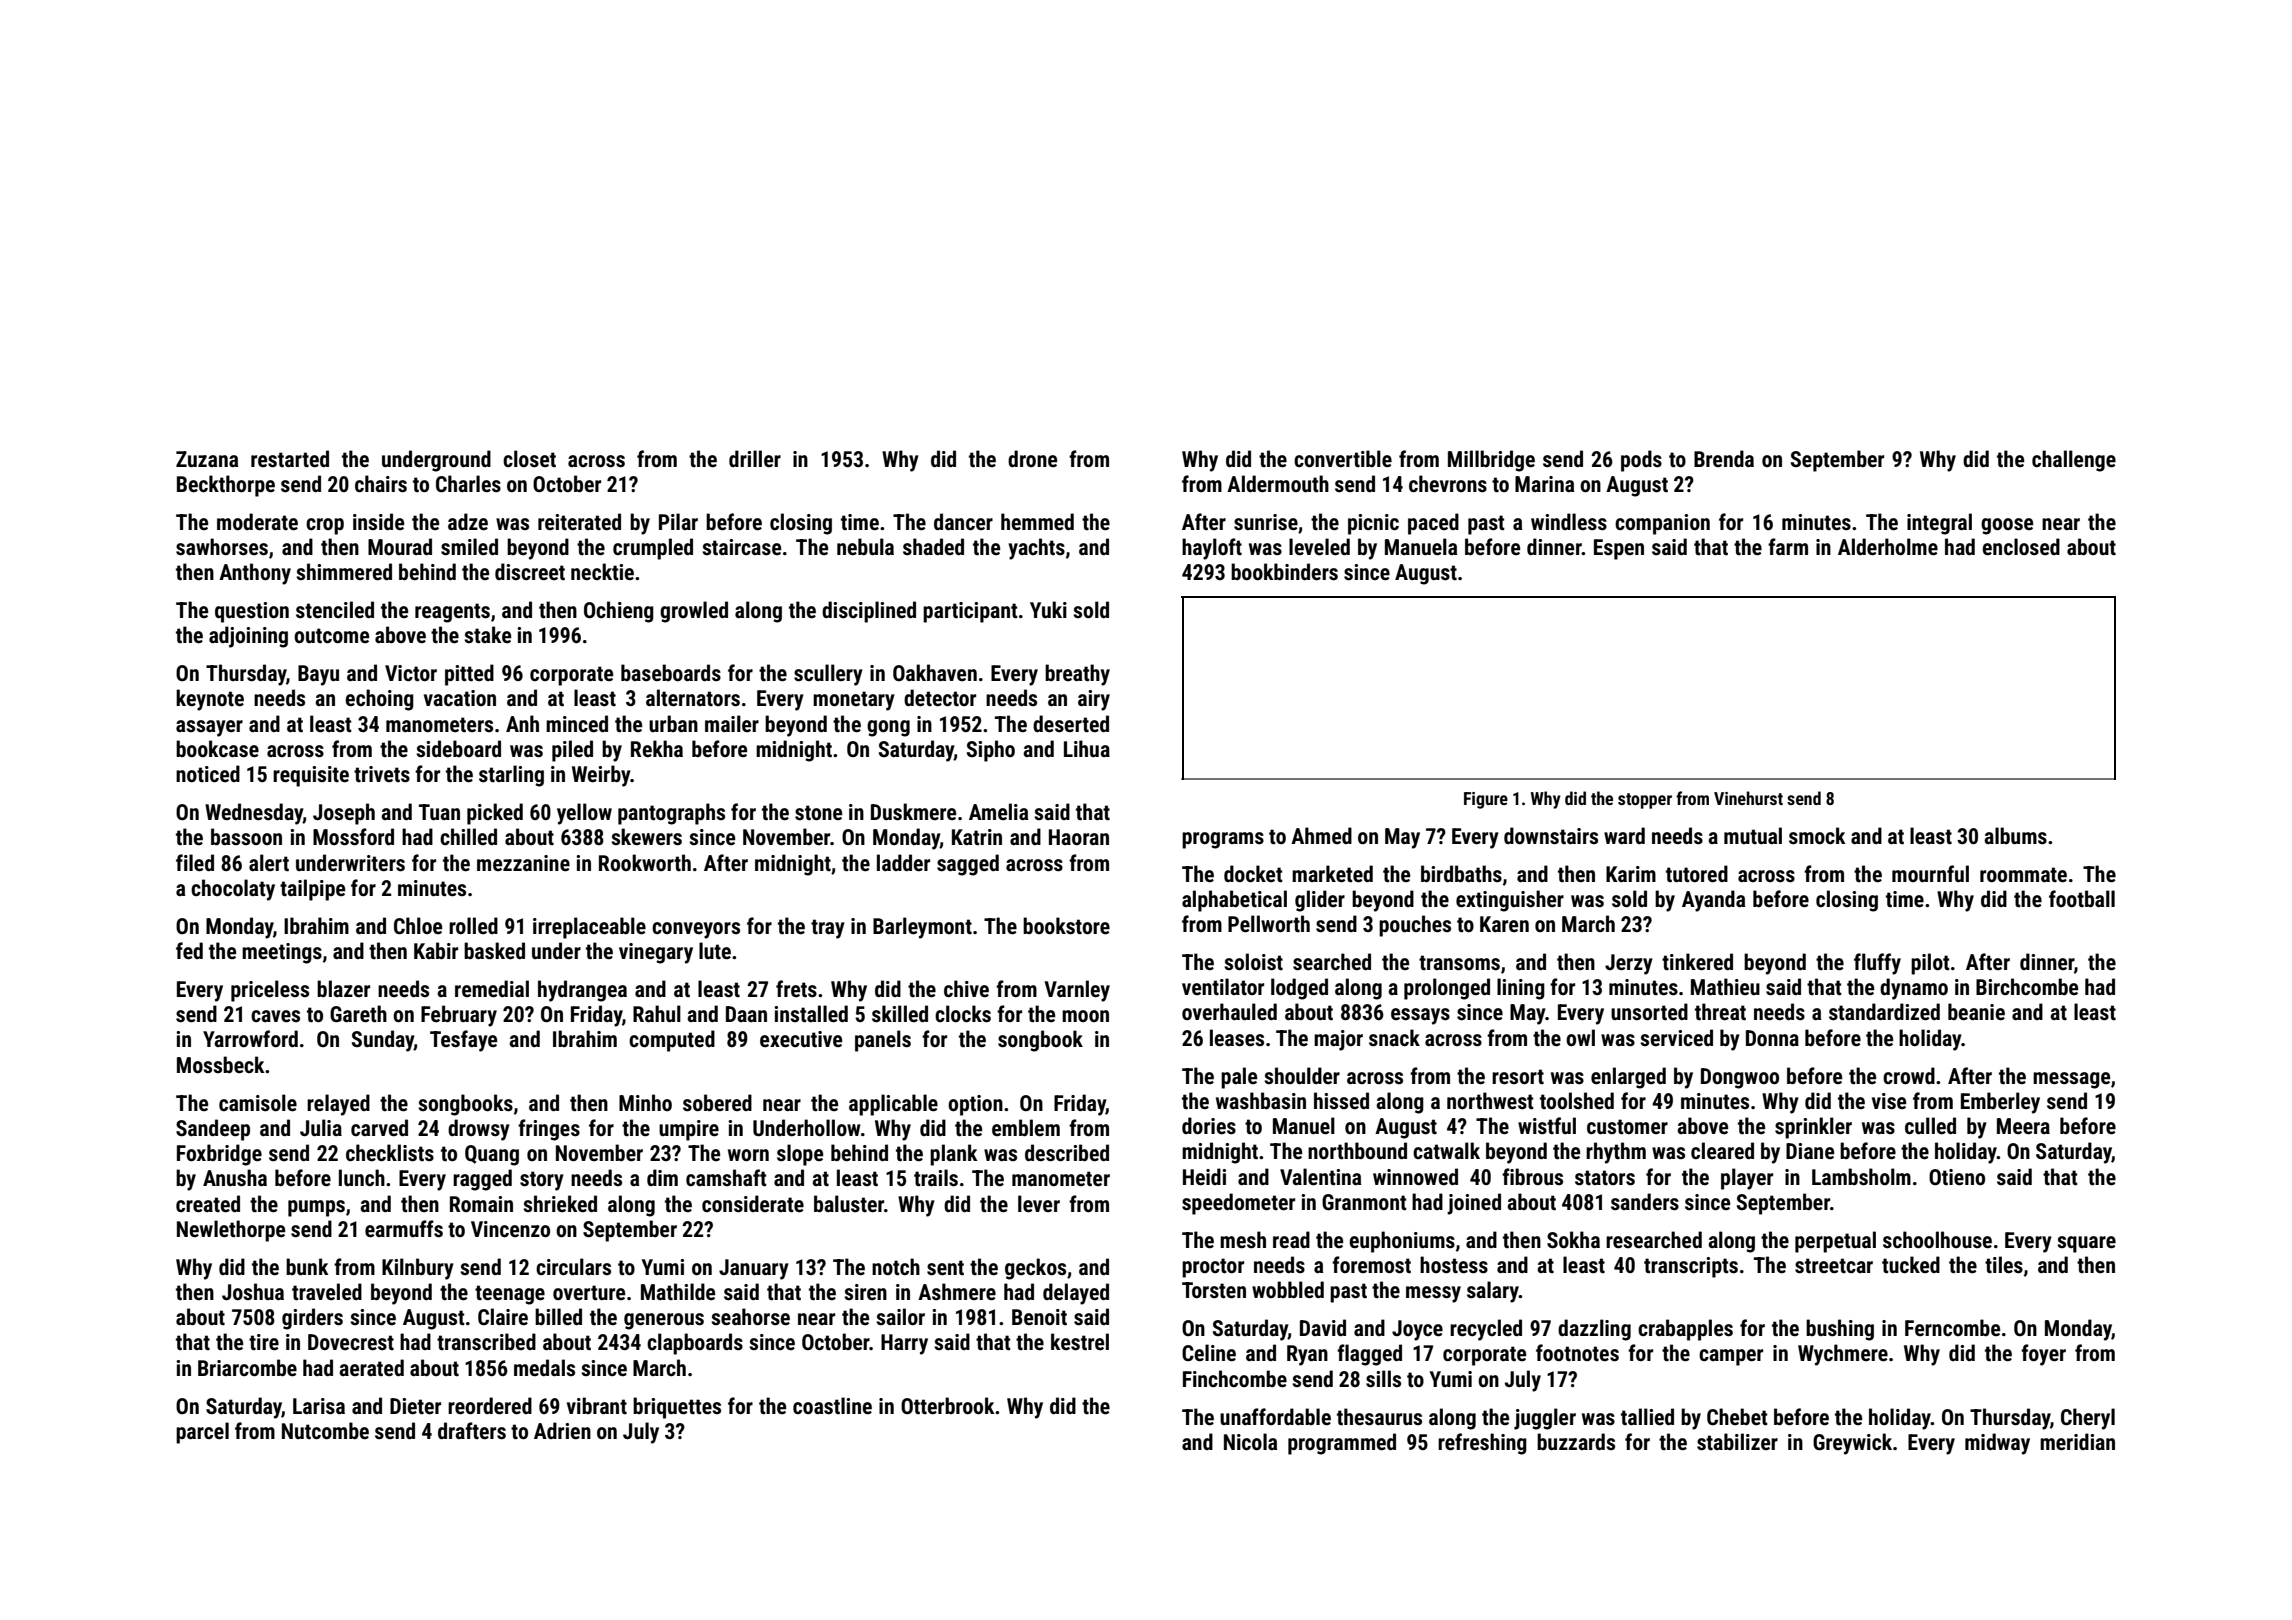 This screenshot has width=2292, height=1620. What do you see at coordinates (1250, 1441) in the screenshot?
I see `Nicola` at bounding box center [1250, 1441].
